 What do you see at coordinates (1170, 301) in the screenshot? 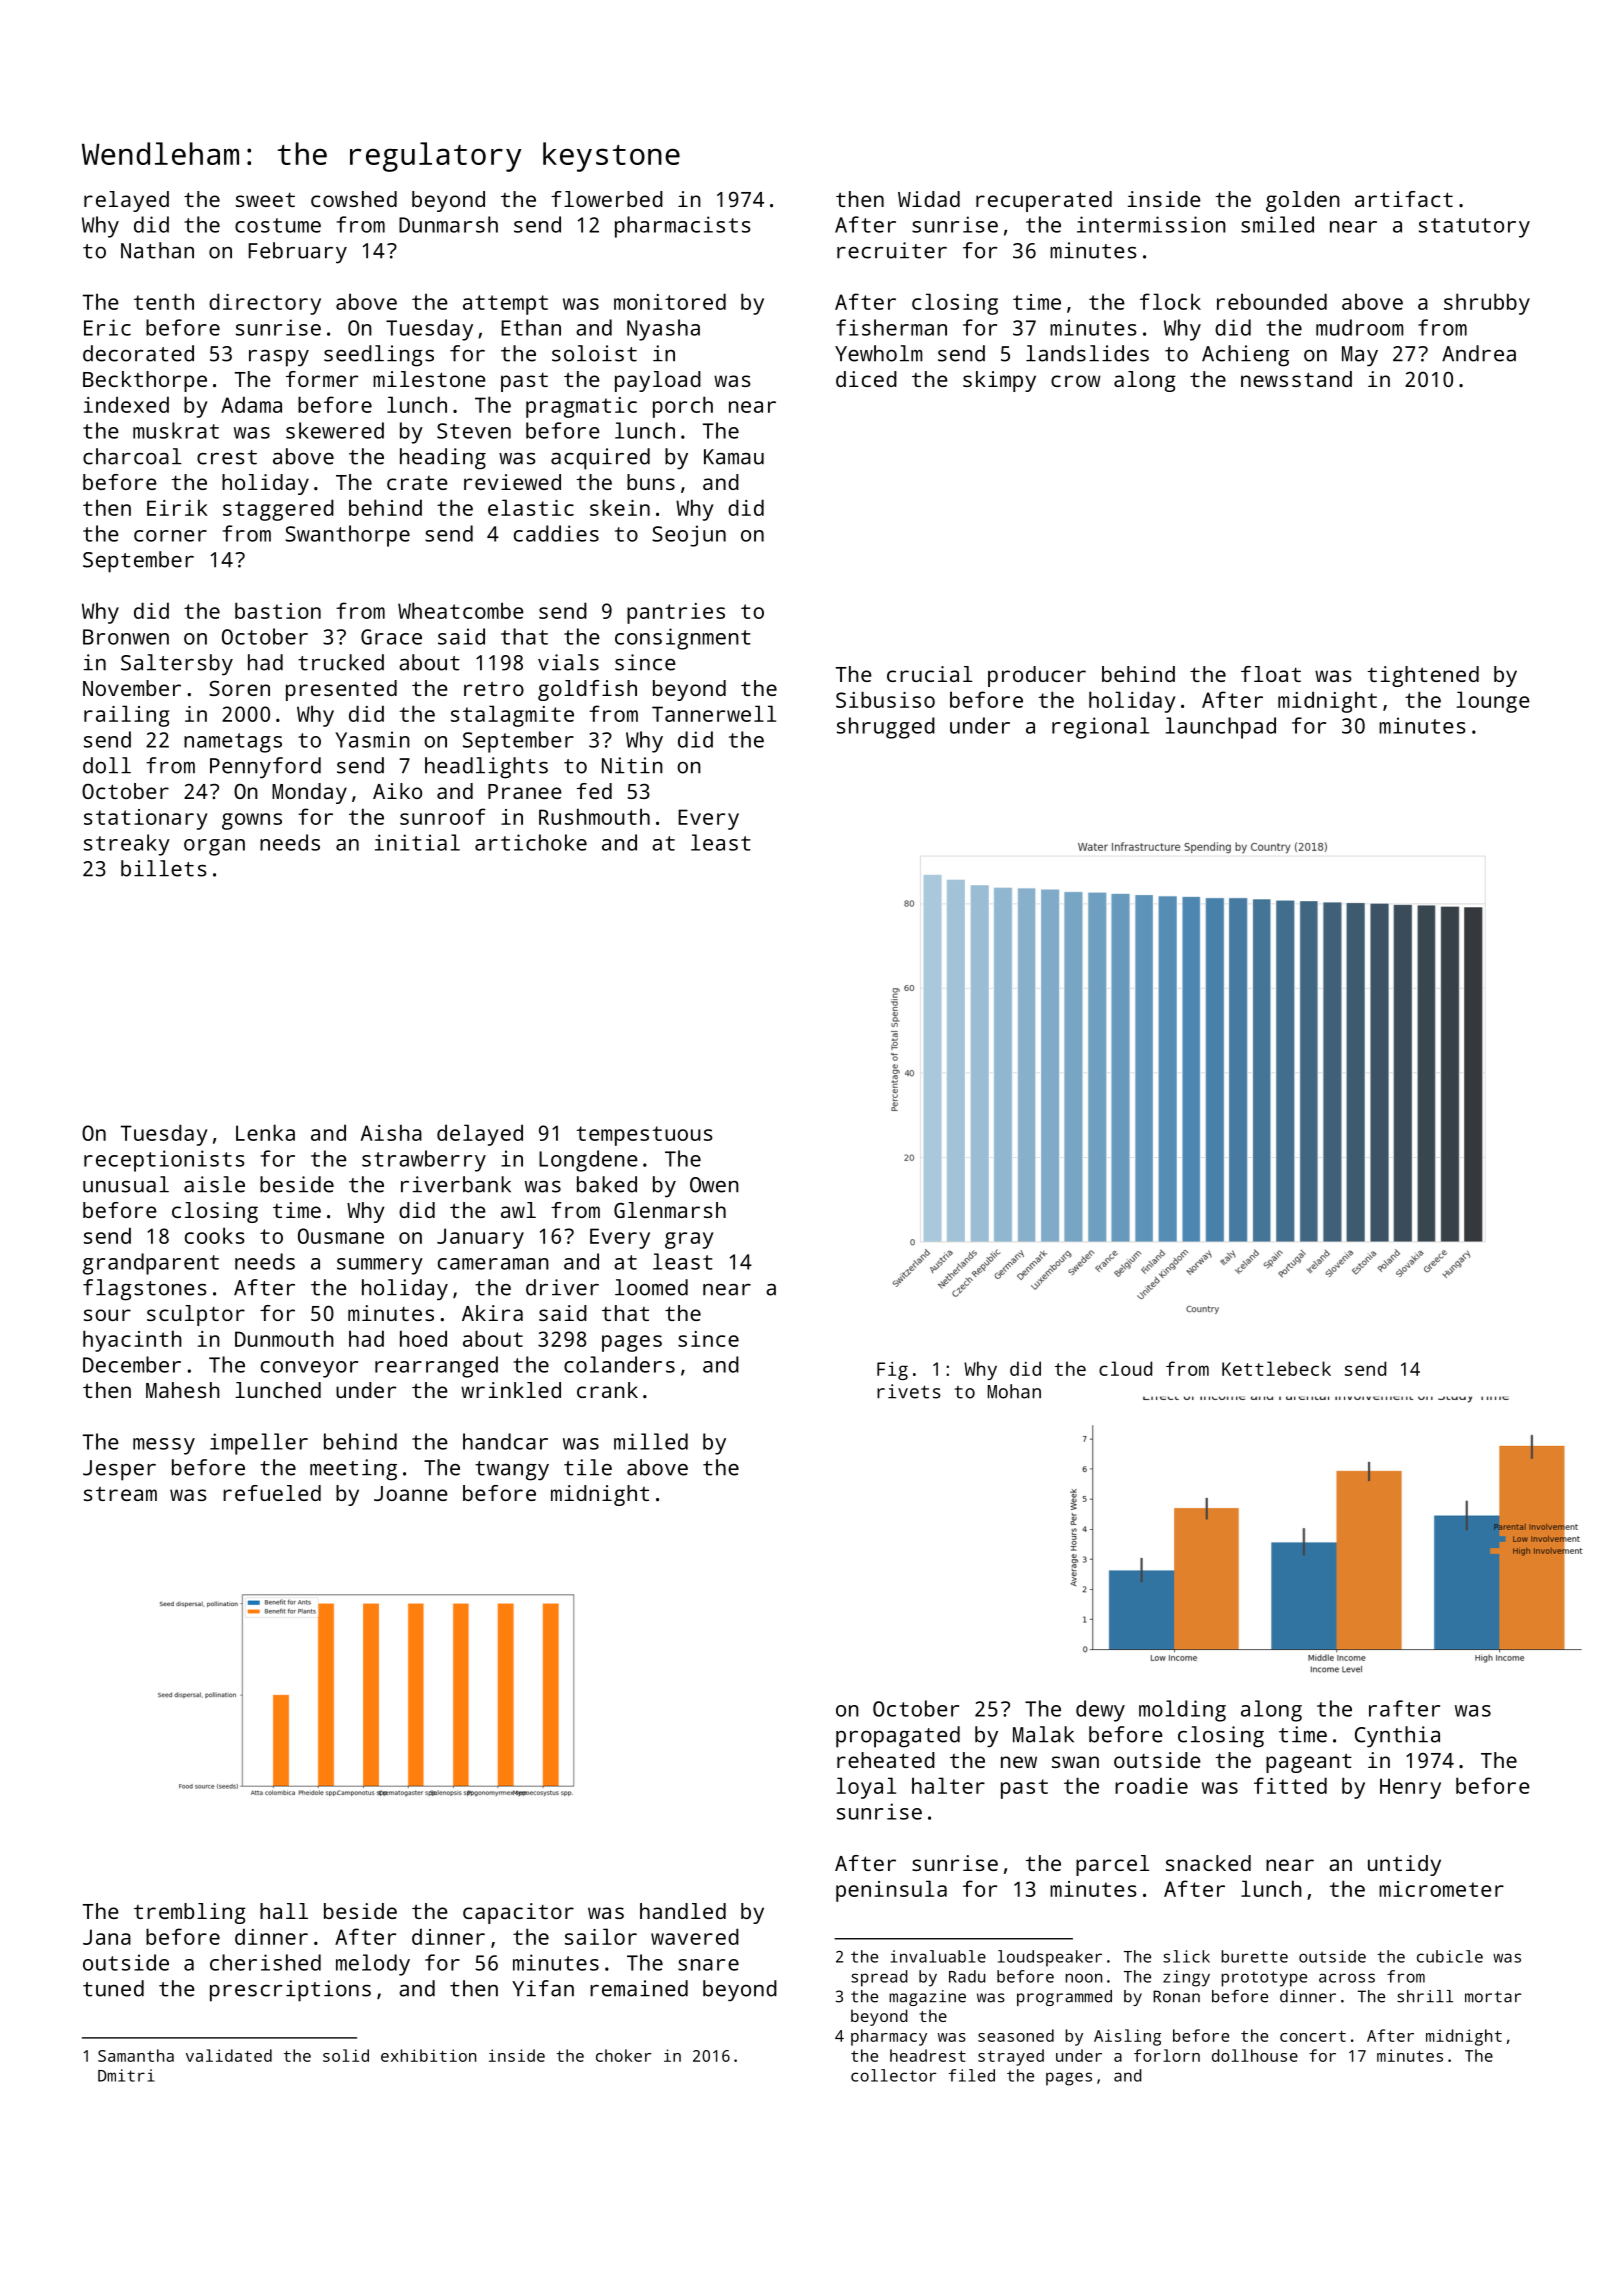
I see `flock` at bounding box center [1170, 301].
